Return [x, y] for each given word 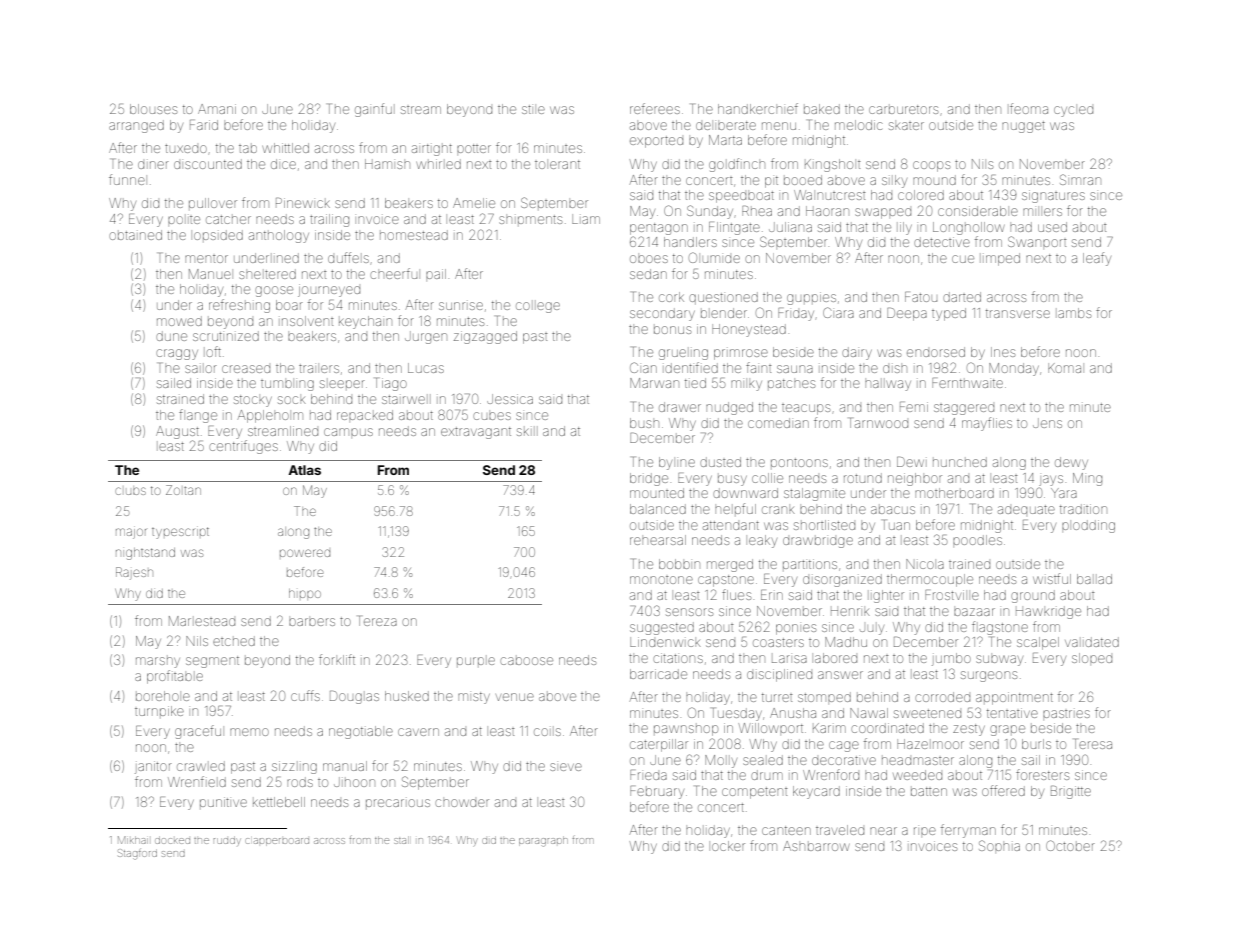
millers [1042, 212]
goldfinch [737, 165]
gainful [373, 110]
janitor [153, 767]
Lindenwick [665, 642]
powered [305, 553]
